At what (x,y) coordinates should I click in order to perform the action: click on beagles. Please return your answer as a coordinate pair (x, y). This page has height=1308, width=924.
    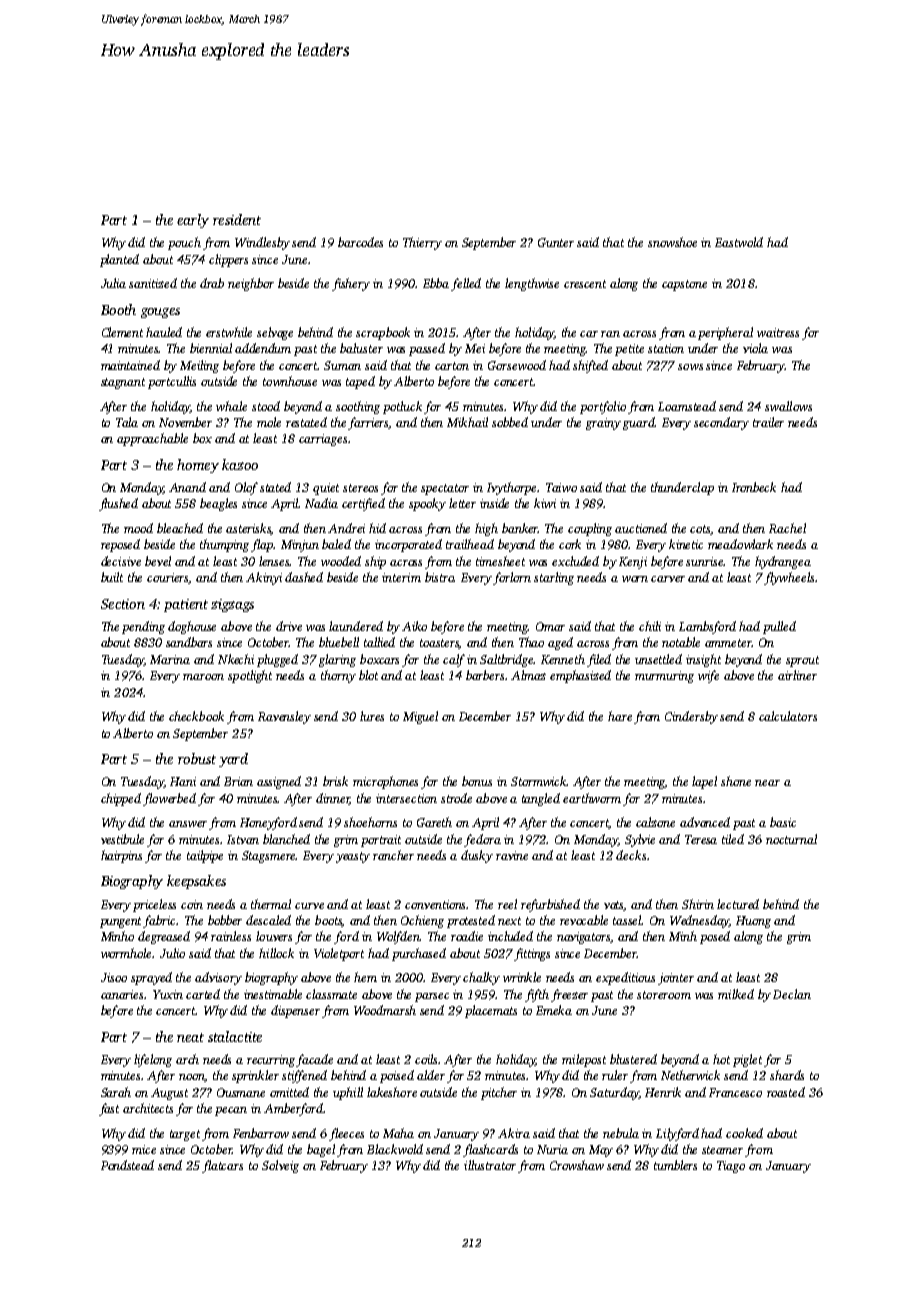
    Looking at the image, I should click on (218, 504).
